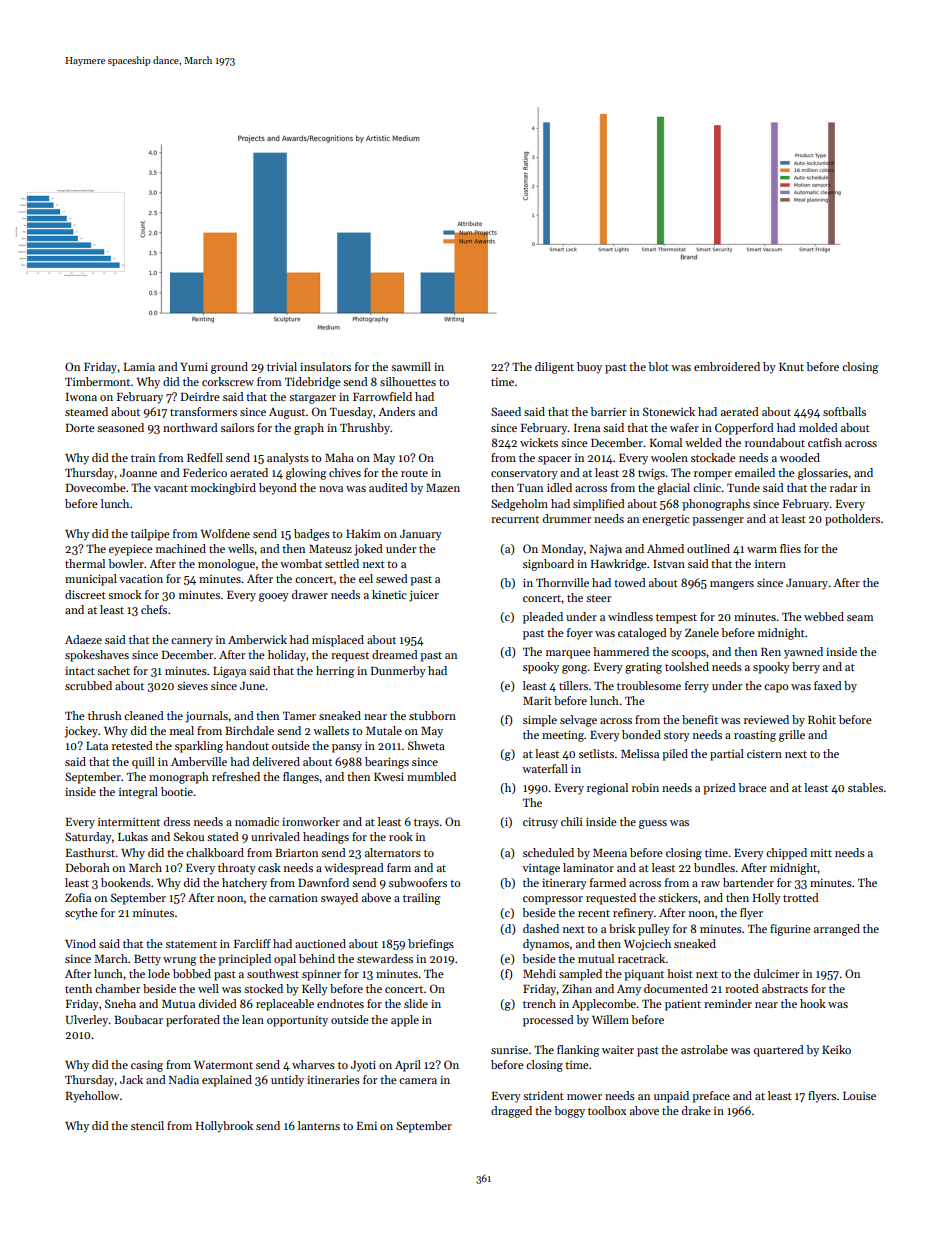  Describe the element at coordinates (607, 1110) in the screenshot. I see `toolbox` at that location.
